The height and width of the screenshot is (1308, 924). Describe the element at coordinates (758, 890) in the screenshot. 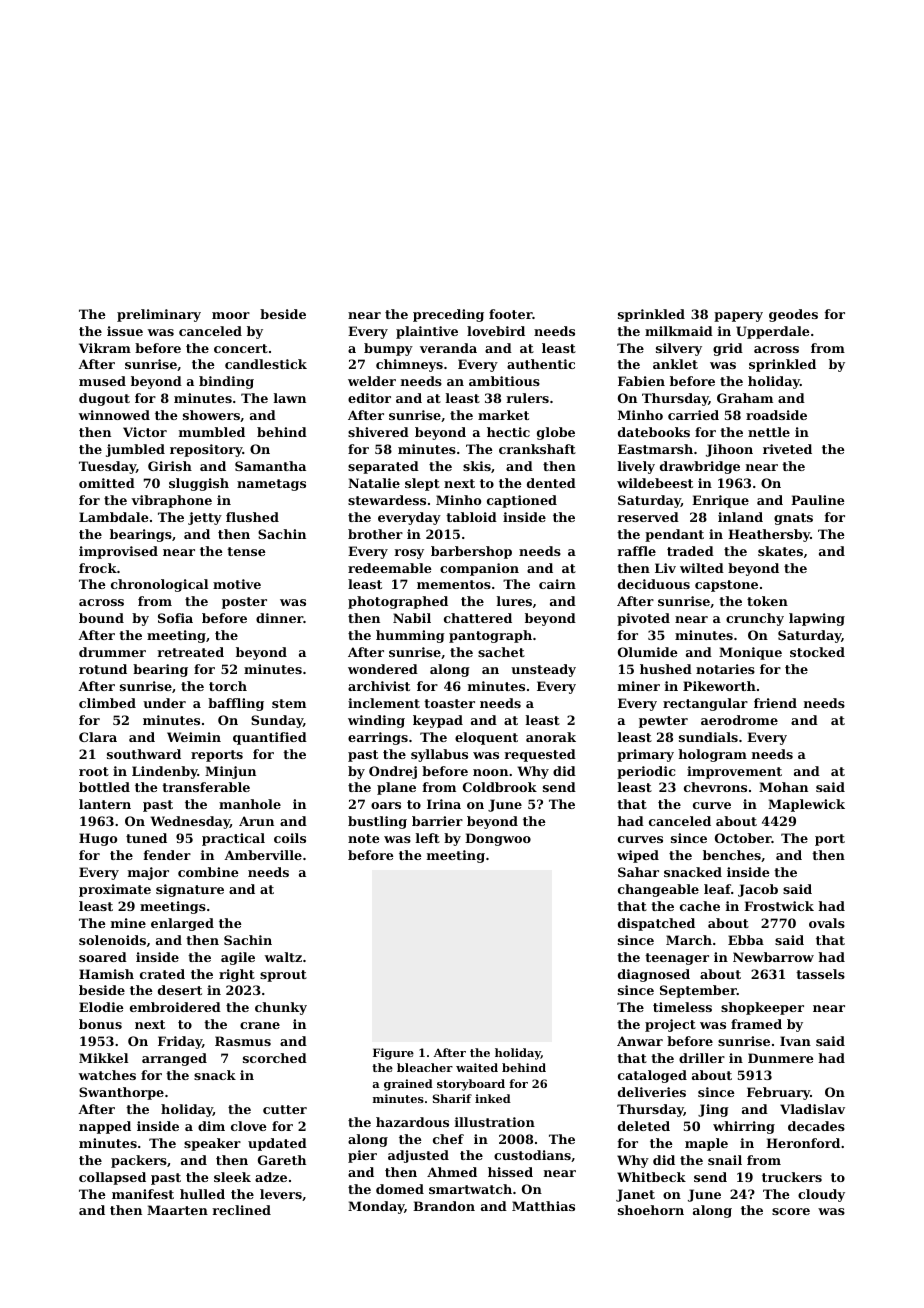

I see `Jacob` at that location.
